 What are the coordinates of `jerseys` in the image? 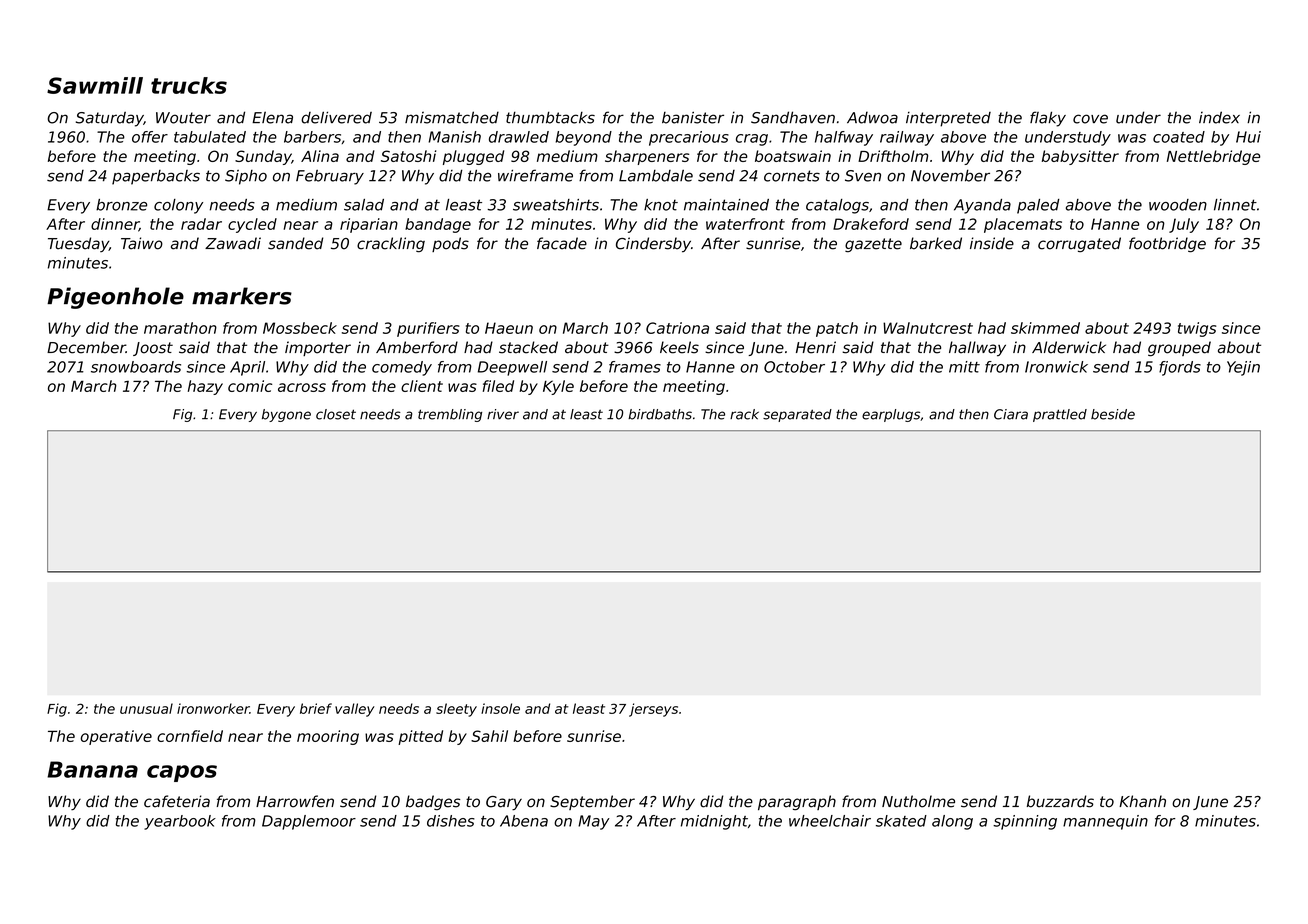 It's located at (653, 710).
